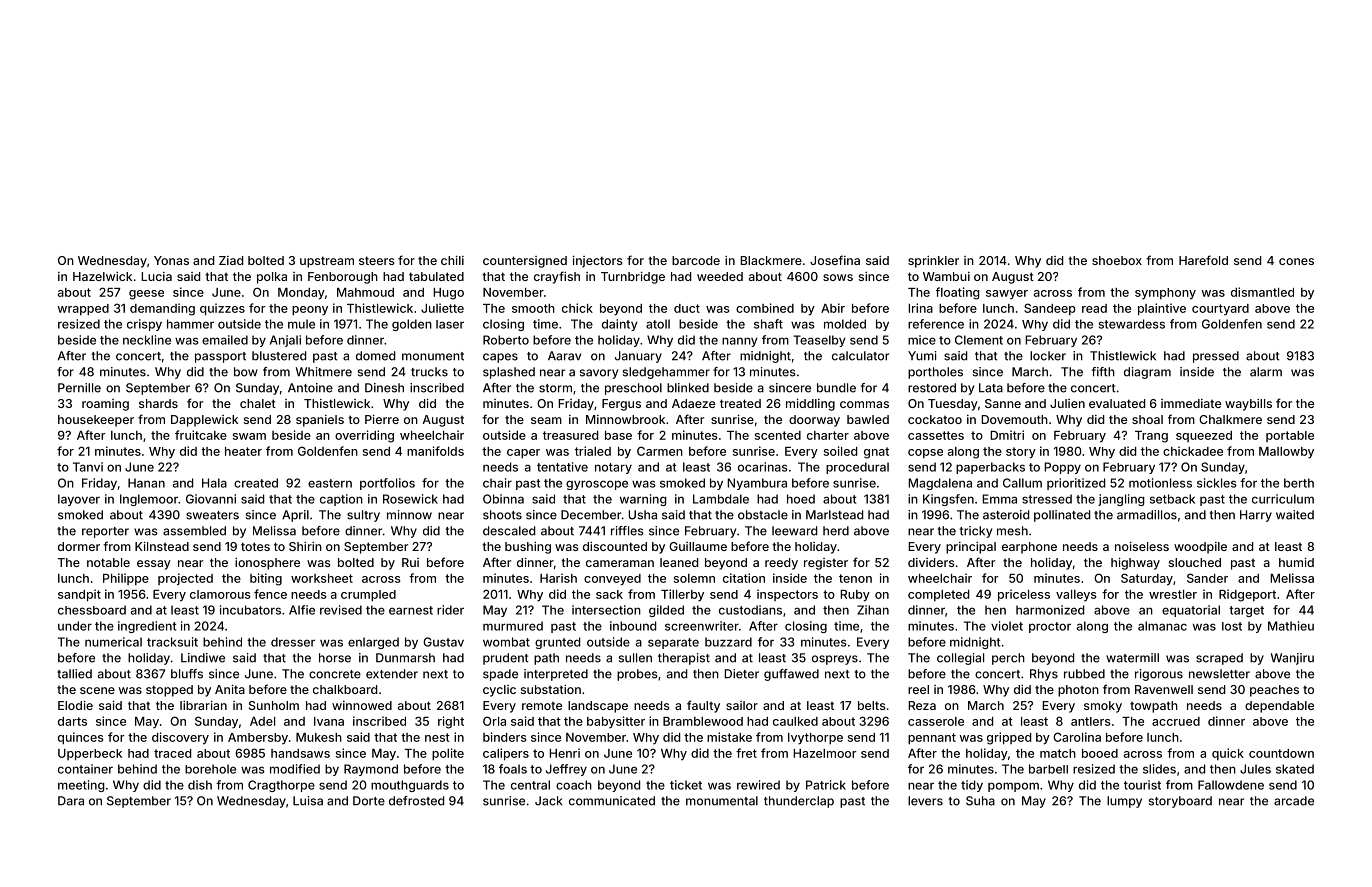  I want to click on winnowed, so click(362, 705).
